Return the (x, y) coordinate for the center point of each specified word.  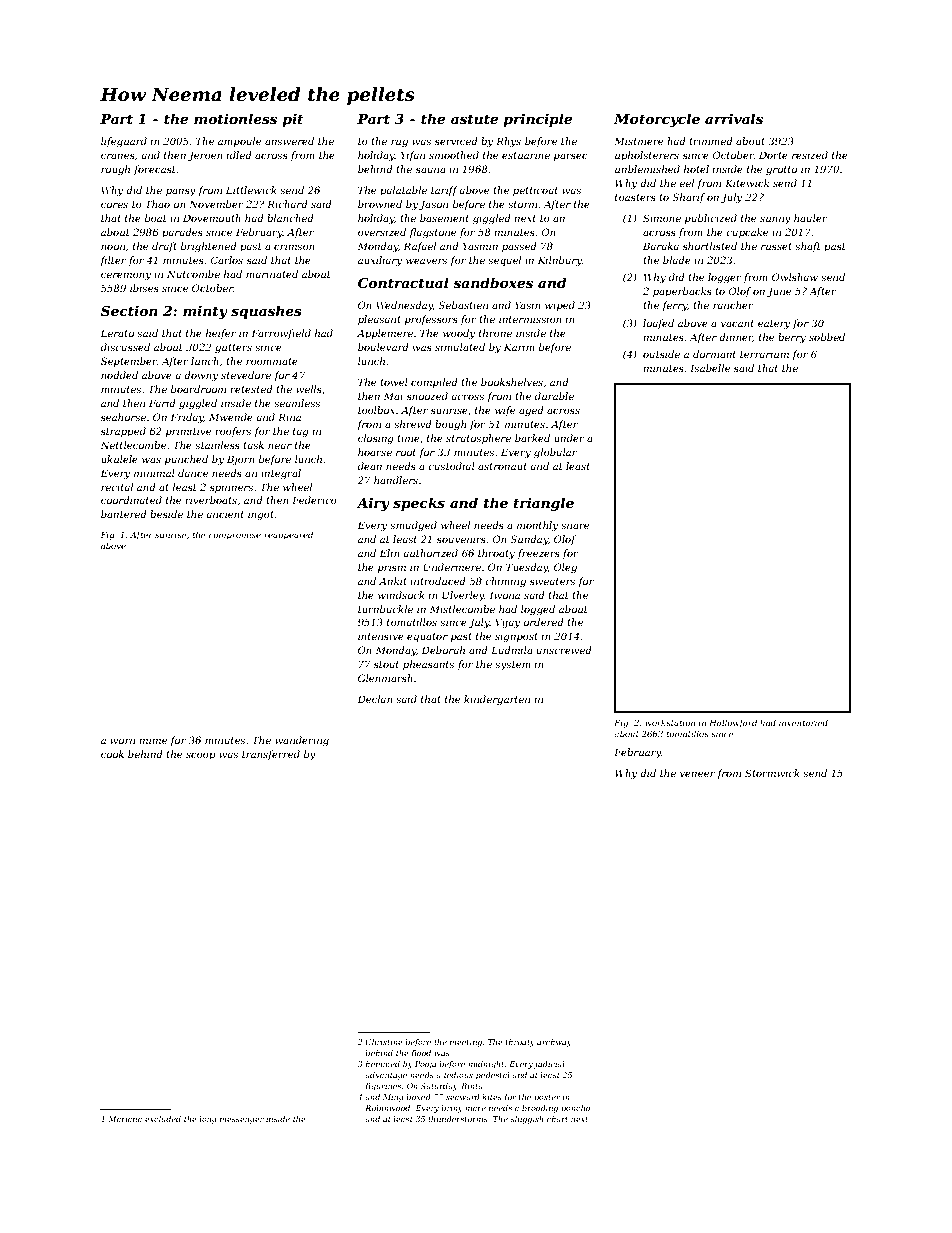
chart (557, 1119)
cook (112, 754)
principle (537, 120)
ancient (225, 514)
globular (555, 453)
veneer (697, 774)
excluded (163, 1119)
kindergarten (497, 700)
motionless (235, 118)
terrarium (764, 354)
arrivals (734, 118)
